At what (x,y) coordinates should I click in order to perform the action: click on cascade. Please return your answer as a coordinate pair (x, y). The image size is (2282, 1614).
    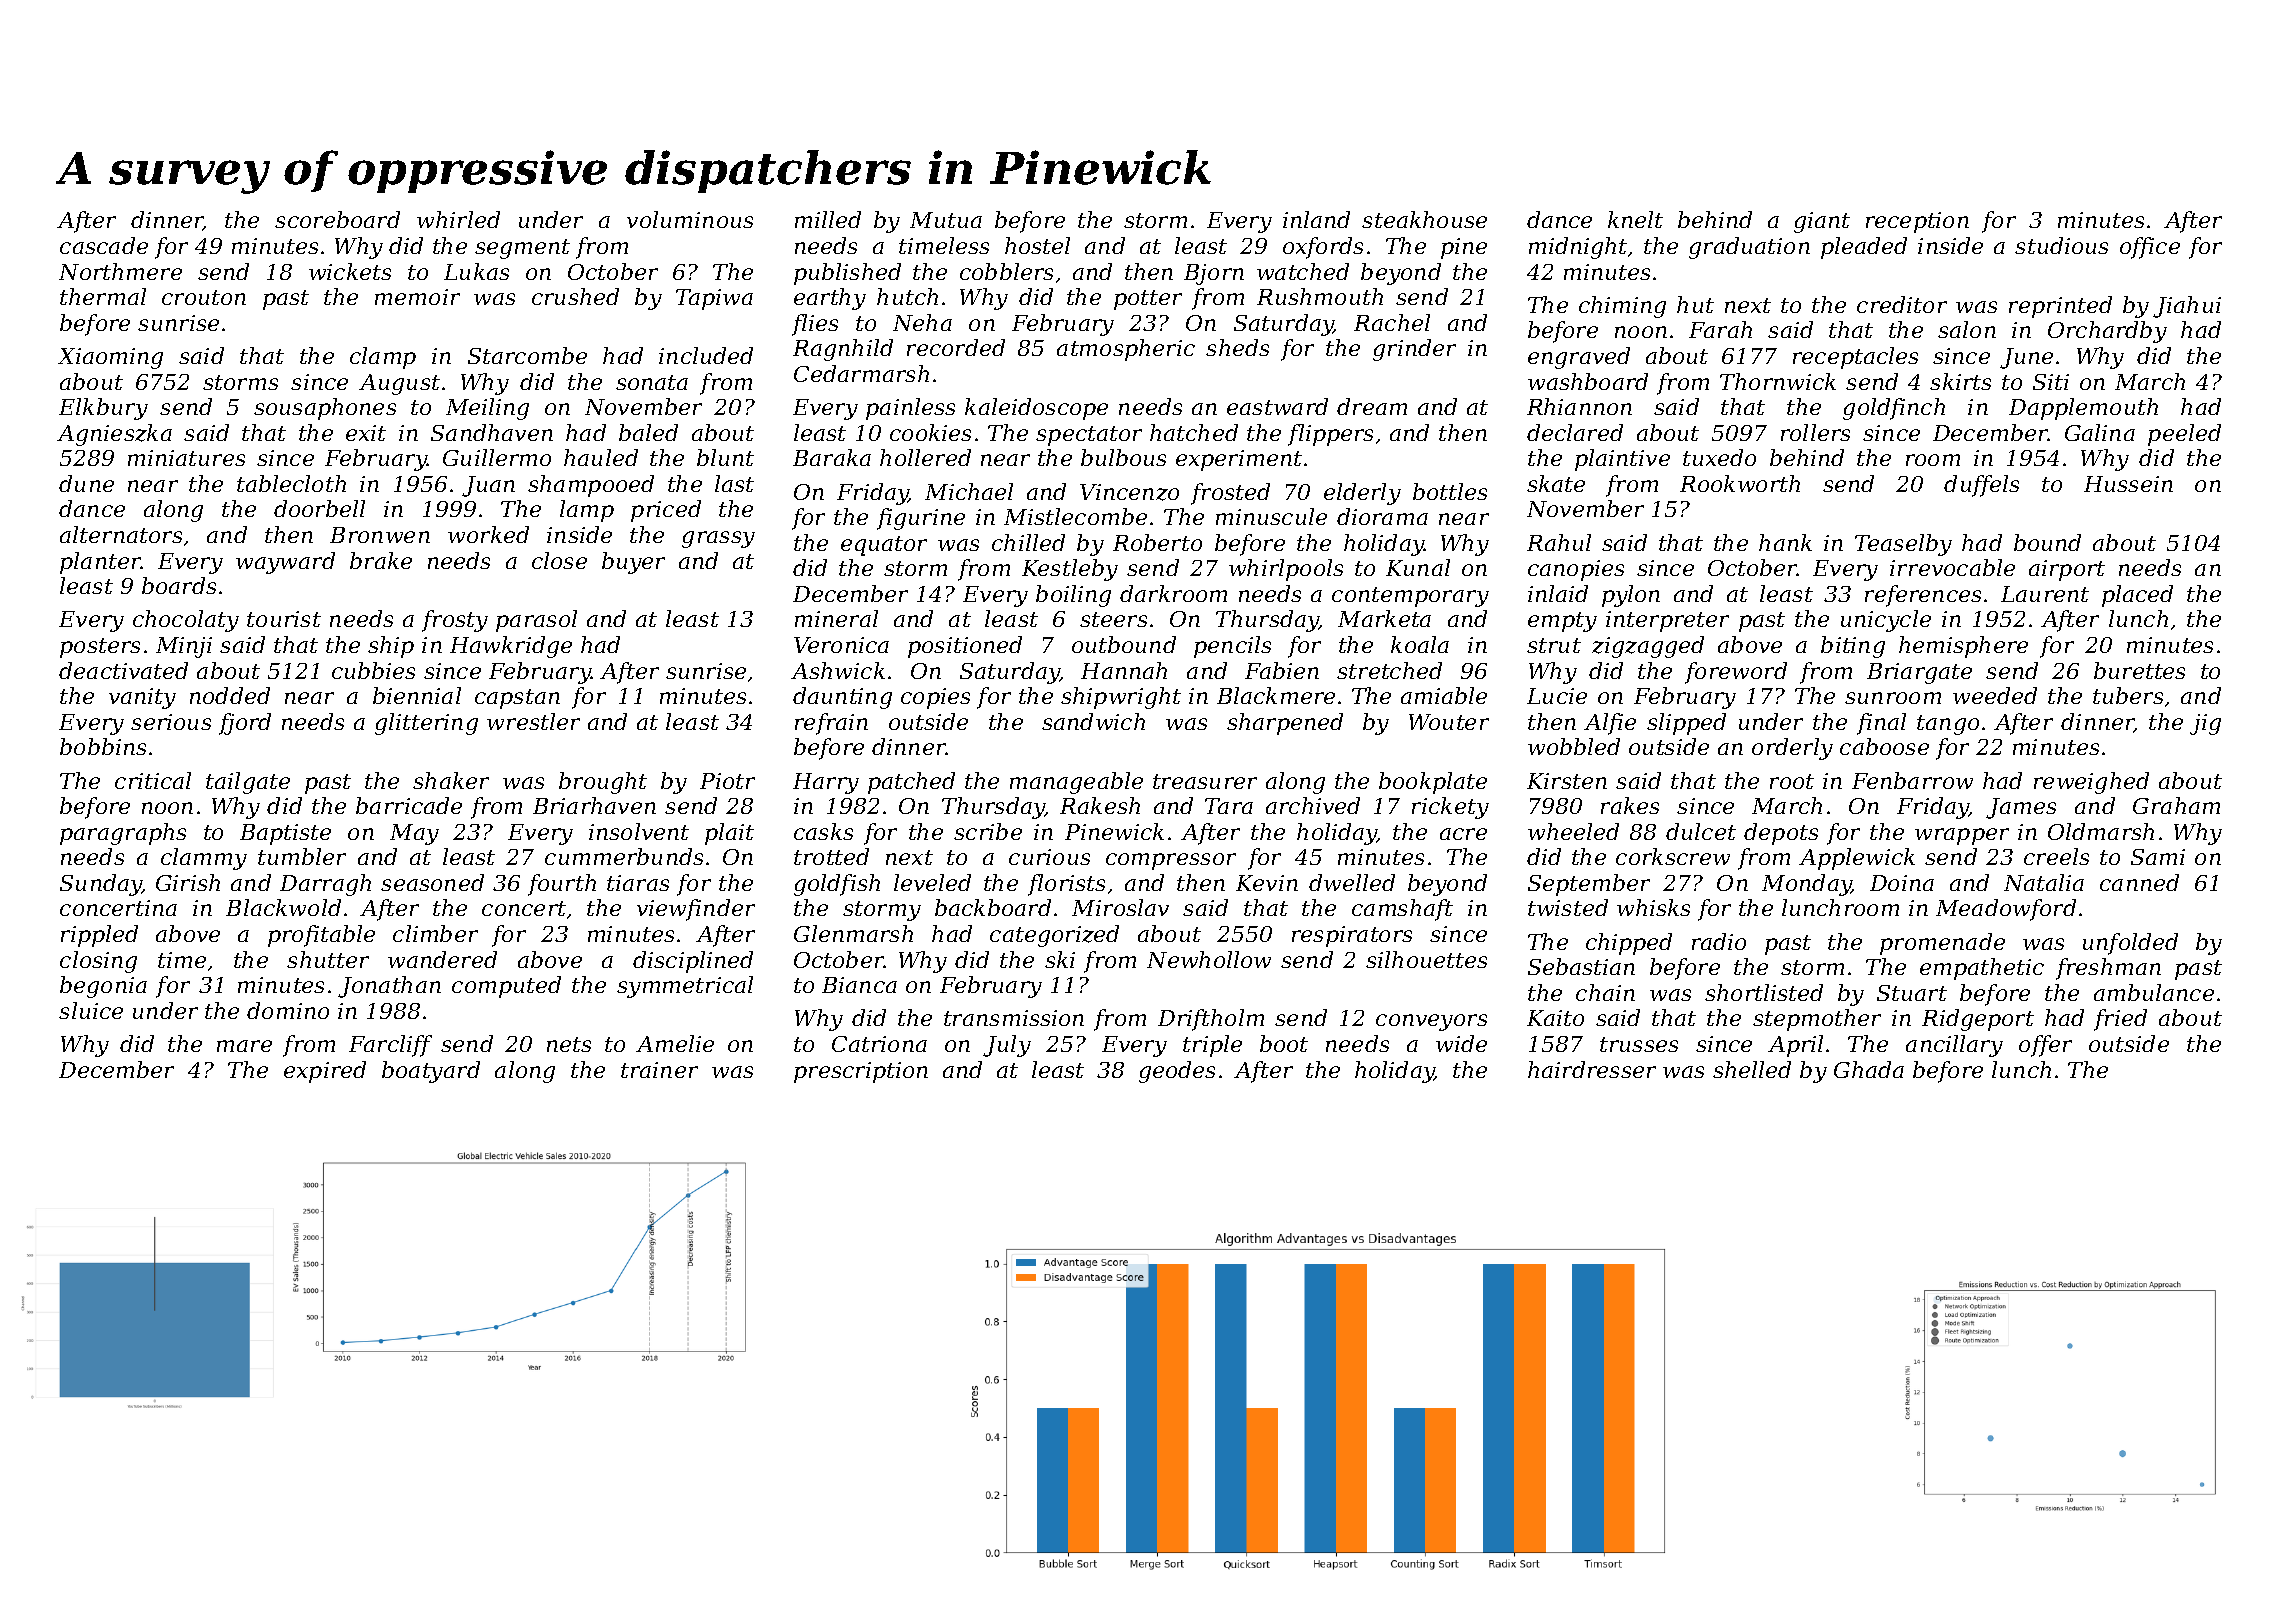
    Looking at the image, I should click on (104, 245).
